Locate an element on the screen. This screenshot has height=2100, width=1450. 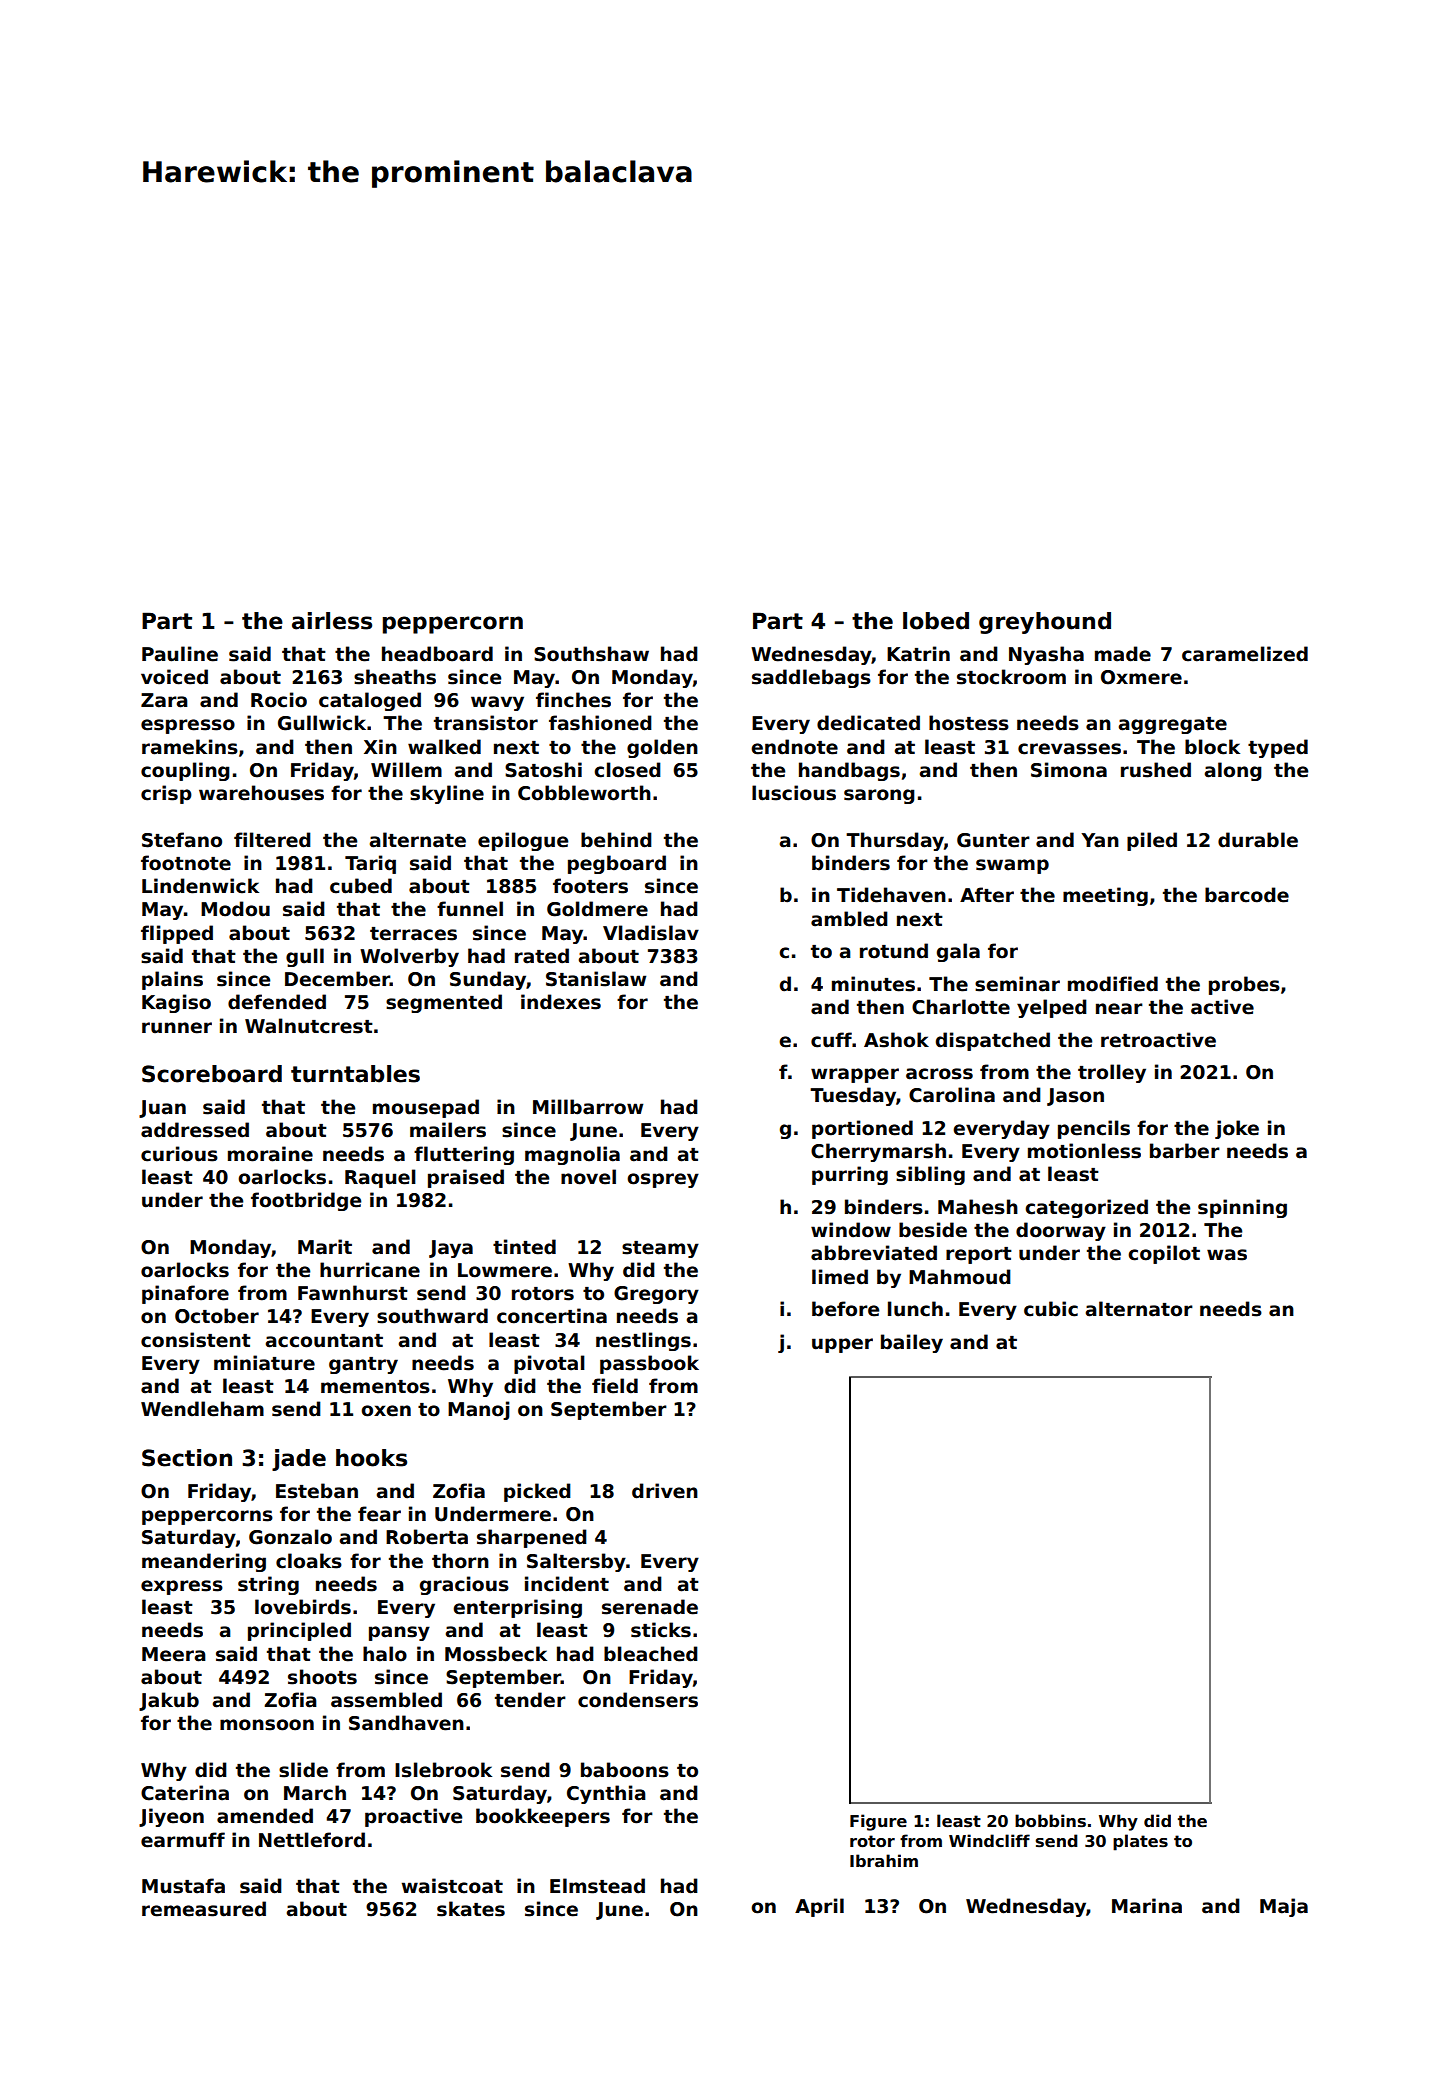
greyhound is located at coordinates (1045, 623).
